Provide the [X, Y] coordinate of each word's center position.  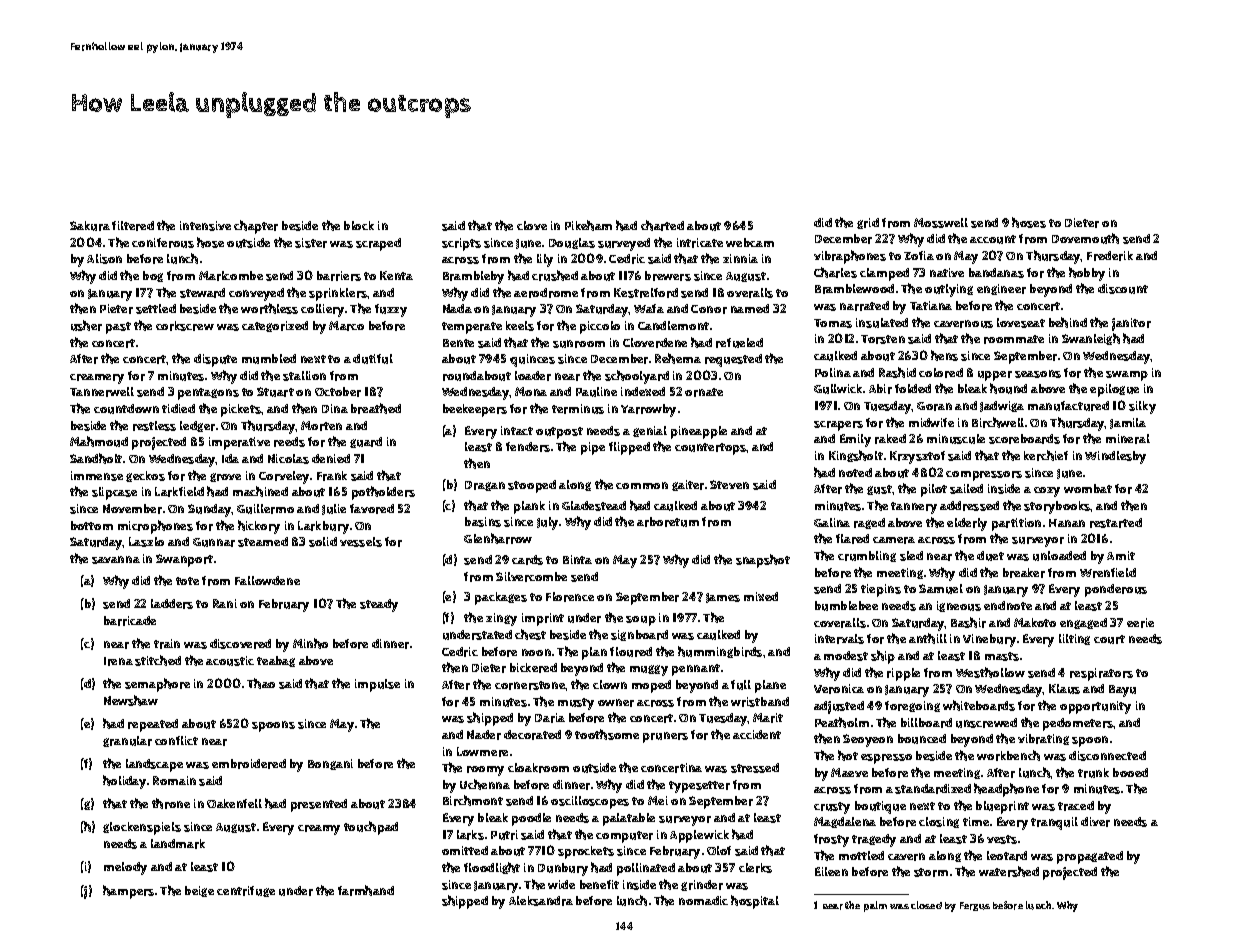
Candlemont [673, 325]
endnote [1008, 605]
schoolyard [637, 377]
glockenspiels [142, 828]
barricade [130, 621]
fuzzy [391, 310]
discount [1123, 289]
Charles [835, 272]
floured [631, 652]
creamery [97, 379]
